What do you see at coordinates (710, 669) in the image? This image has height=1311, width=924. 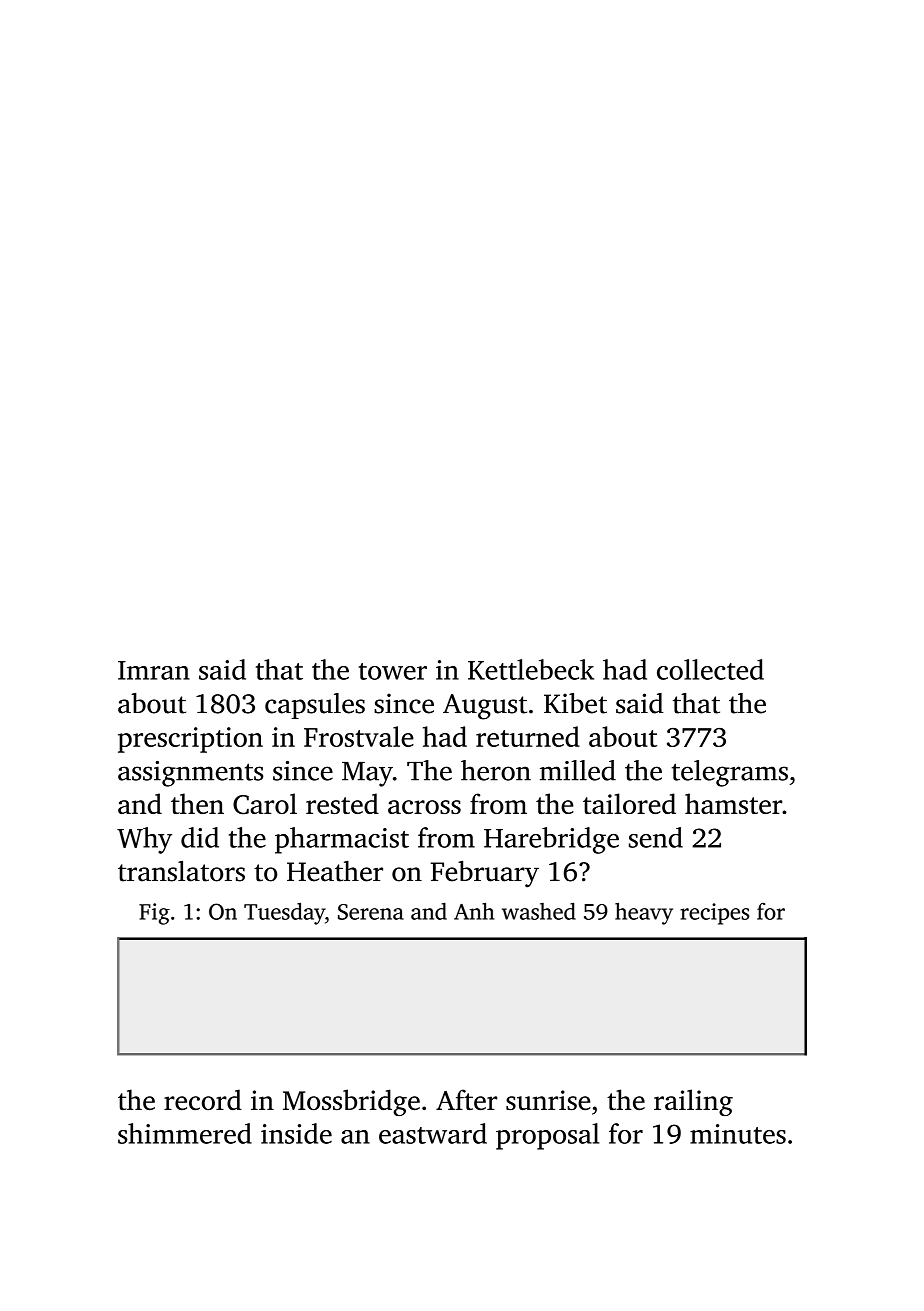 I see `collected` at bounding box center [710, 669].
